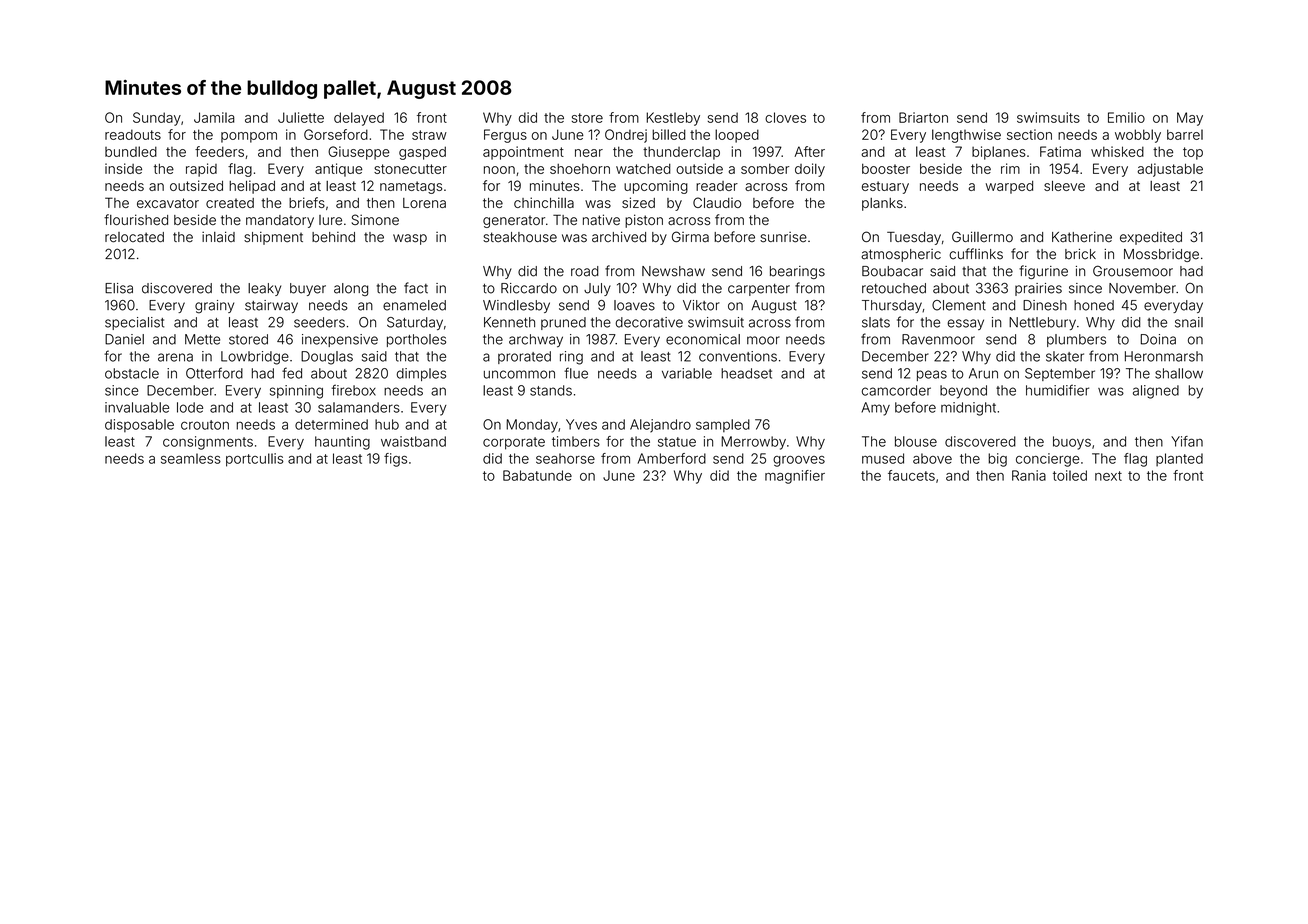 The image size is (1308, 924). What do you see at coordinates (1156, 392) in the screenshot?
I see `aligned` at bounding box center [1156, 392].
